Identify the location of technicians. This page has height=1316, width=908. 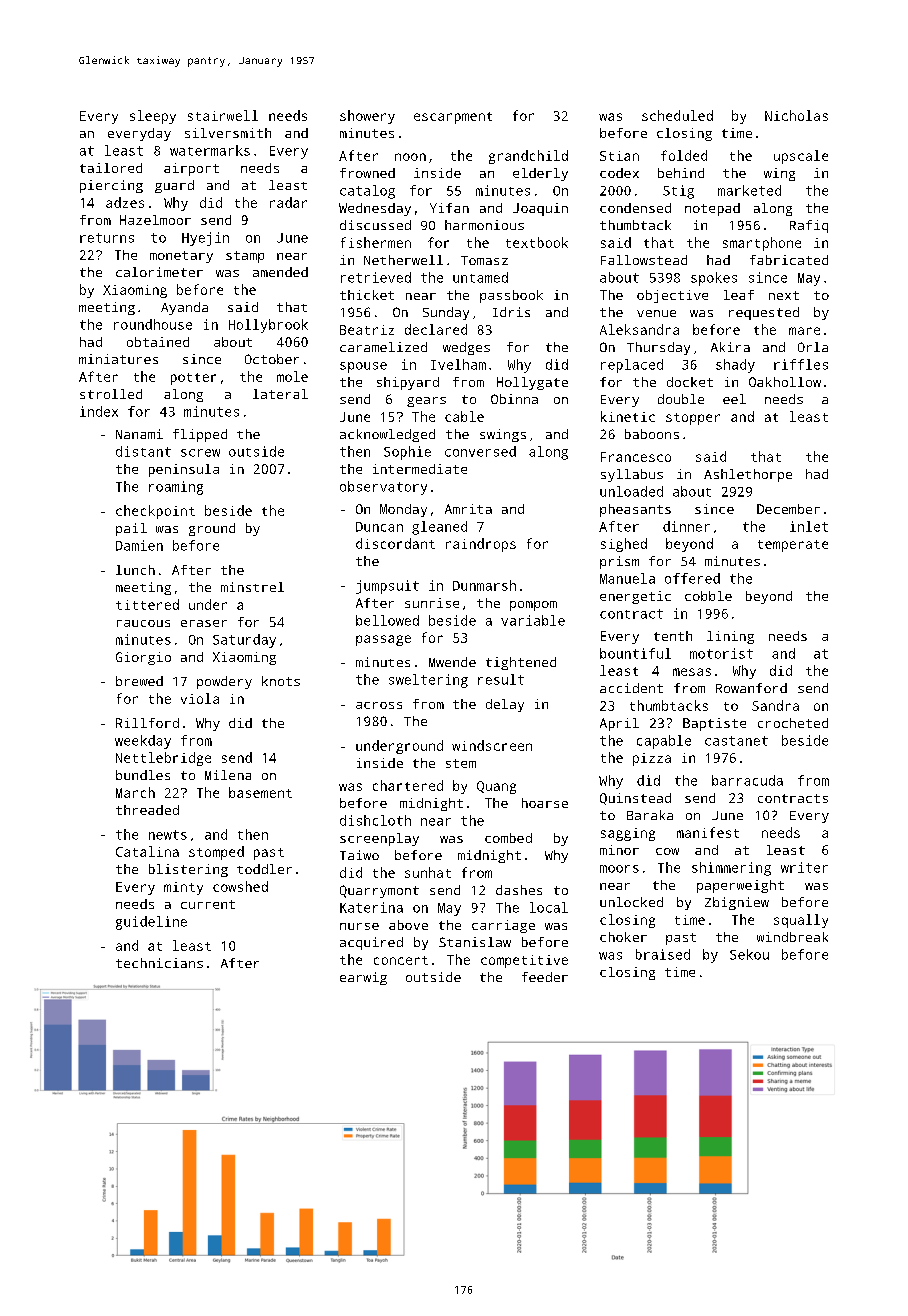
(159, 963).
